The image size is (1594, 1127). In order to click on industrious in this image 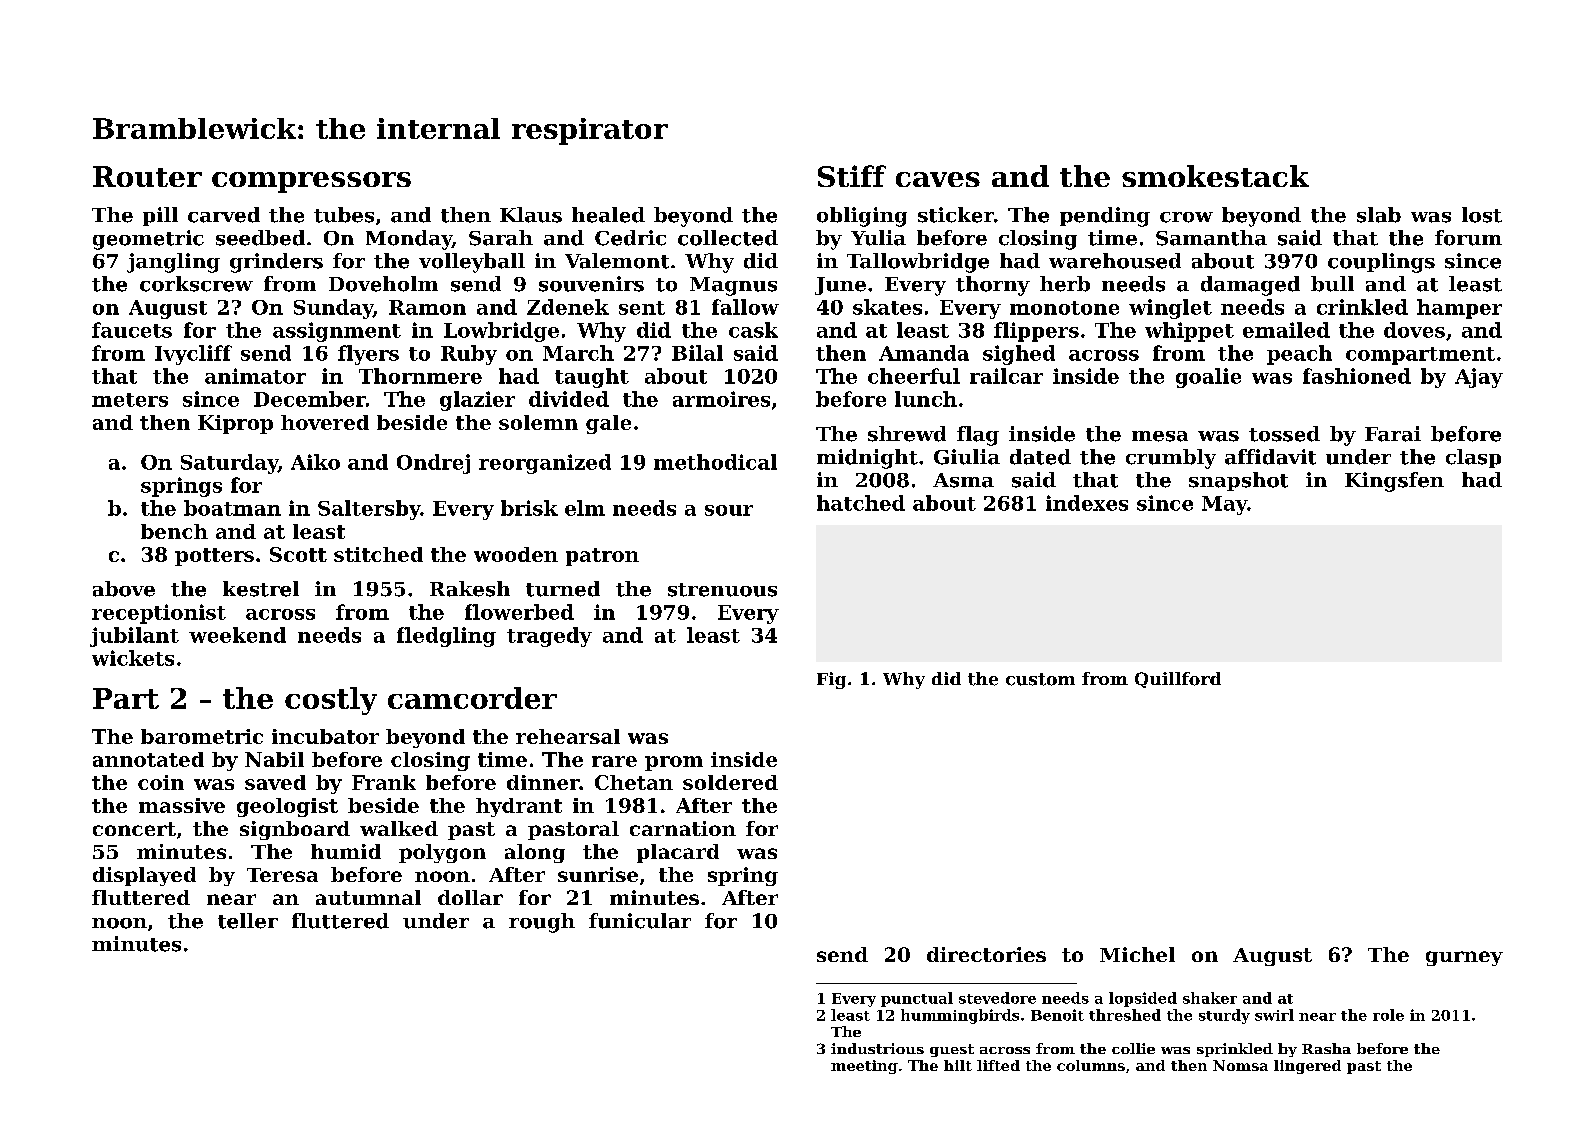, I will do `click(877, 1048)`.
